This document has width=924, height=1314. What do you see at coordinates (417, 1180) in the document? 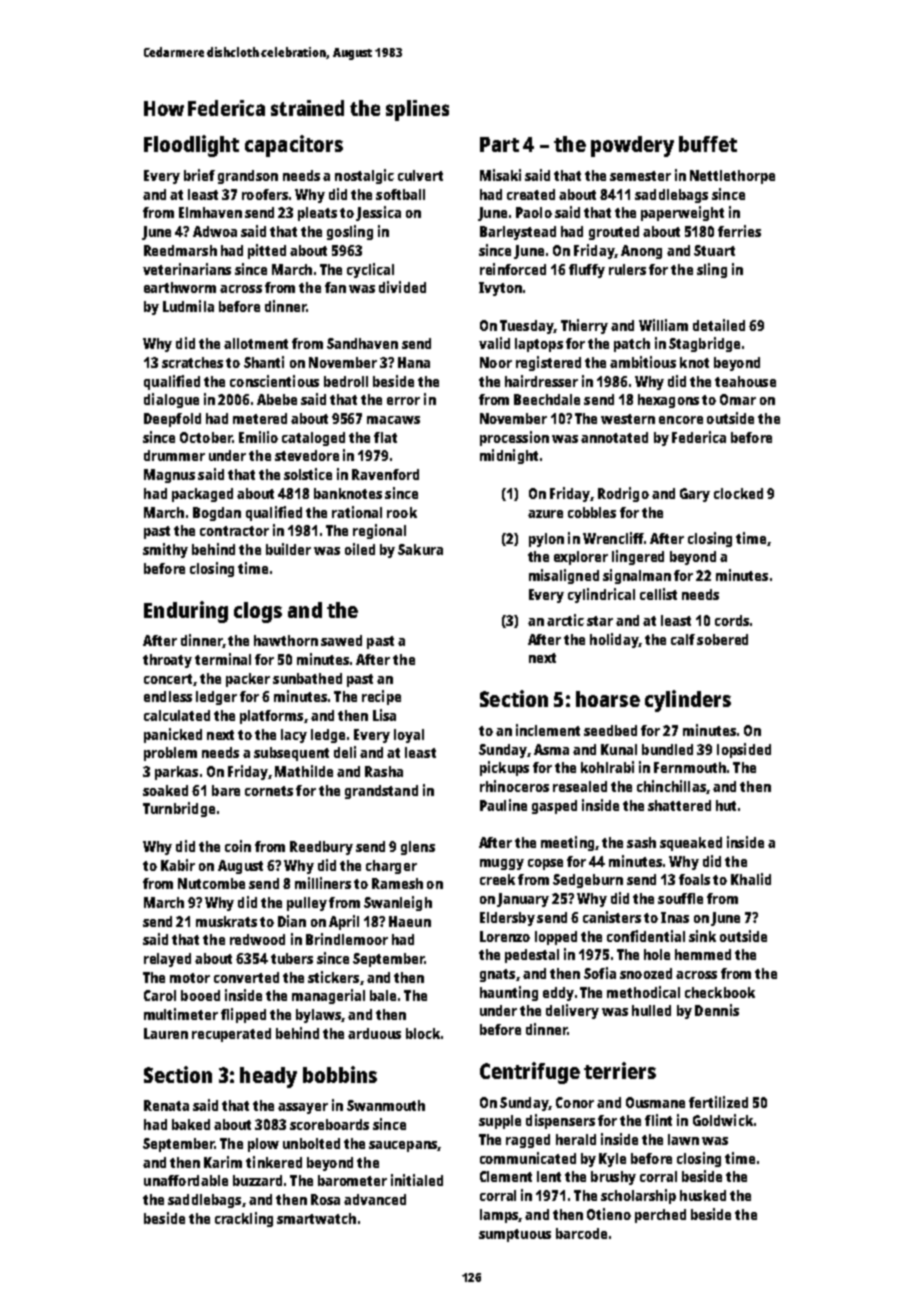
I see `initialed` at bounding box center [417, 1180].
